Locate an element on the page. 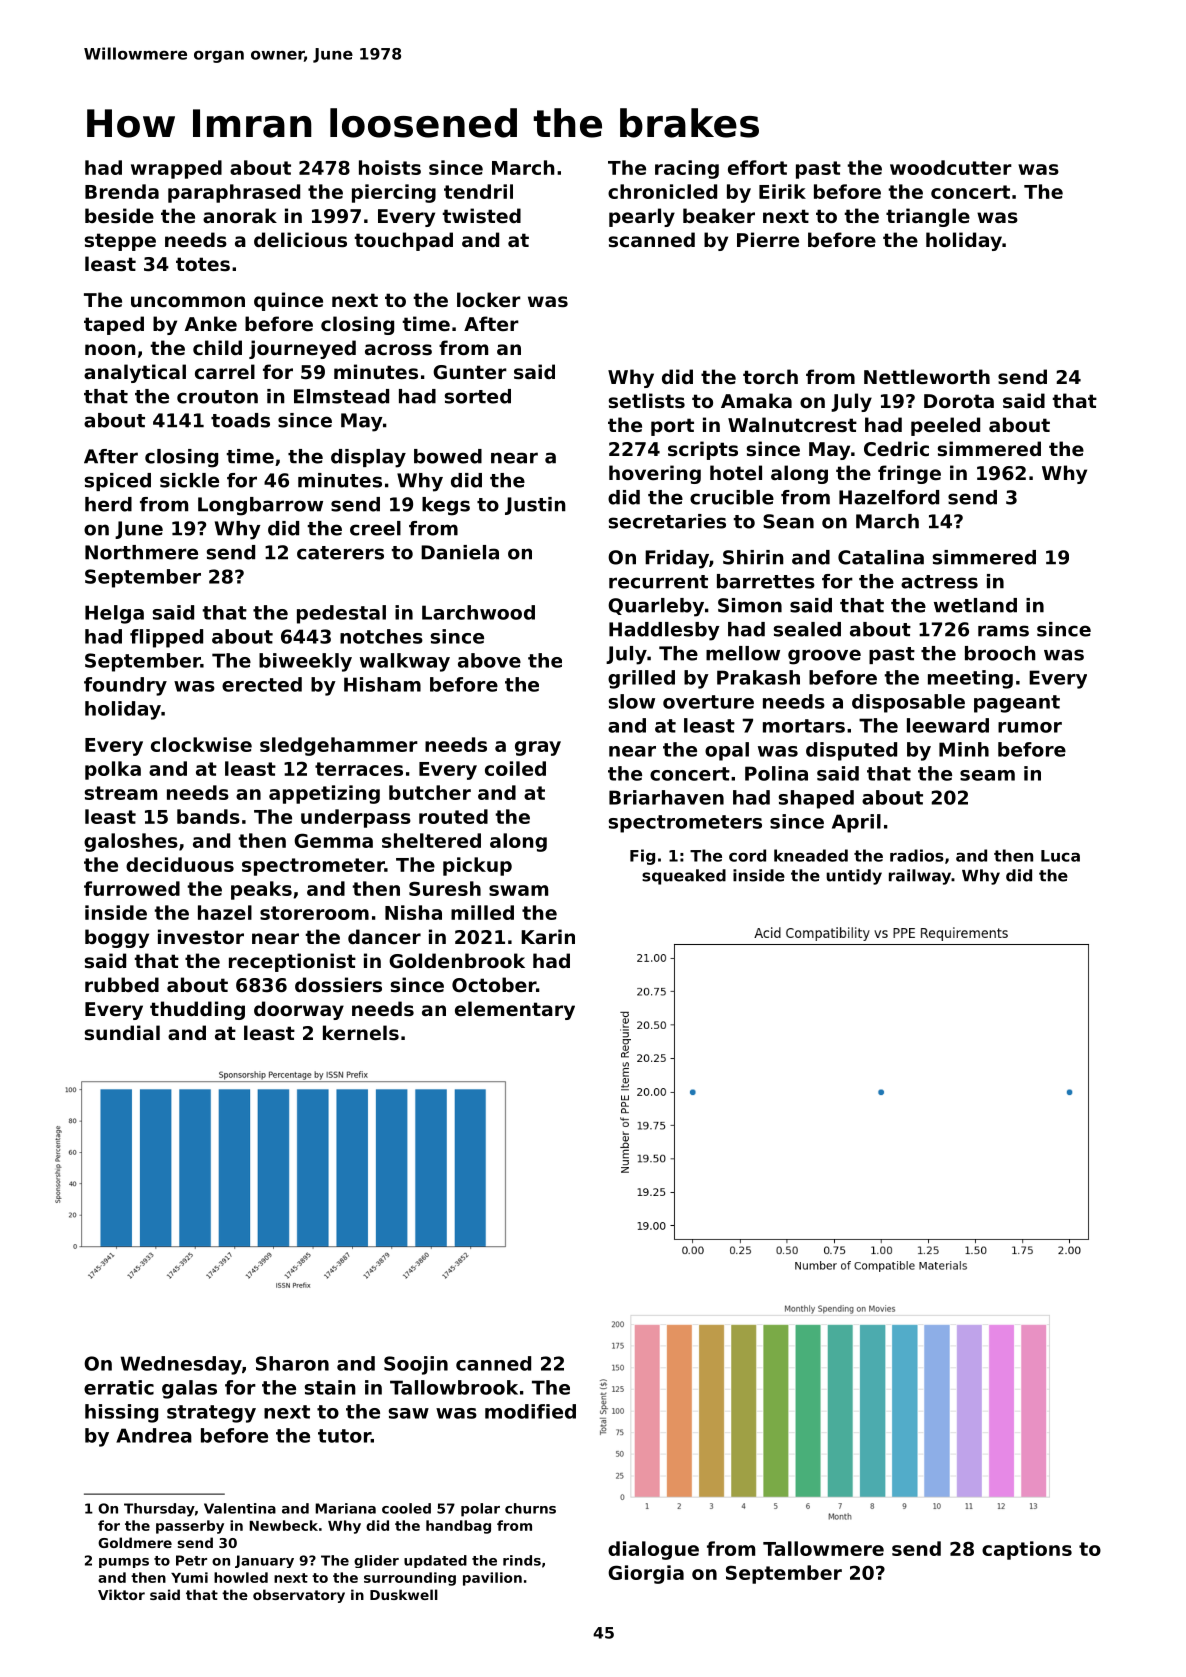 The image size is (1186, 1677). quince is located at coordinates (288, 301).
